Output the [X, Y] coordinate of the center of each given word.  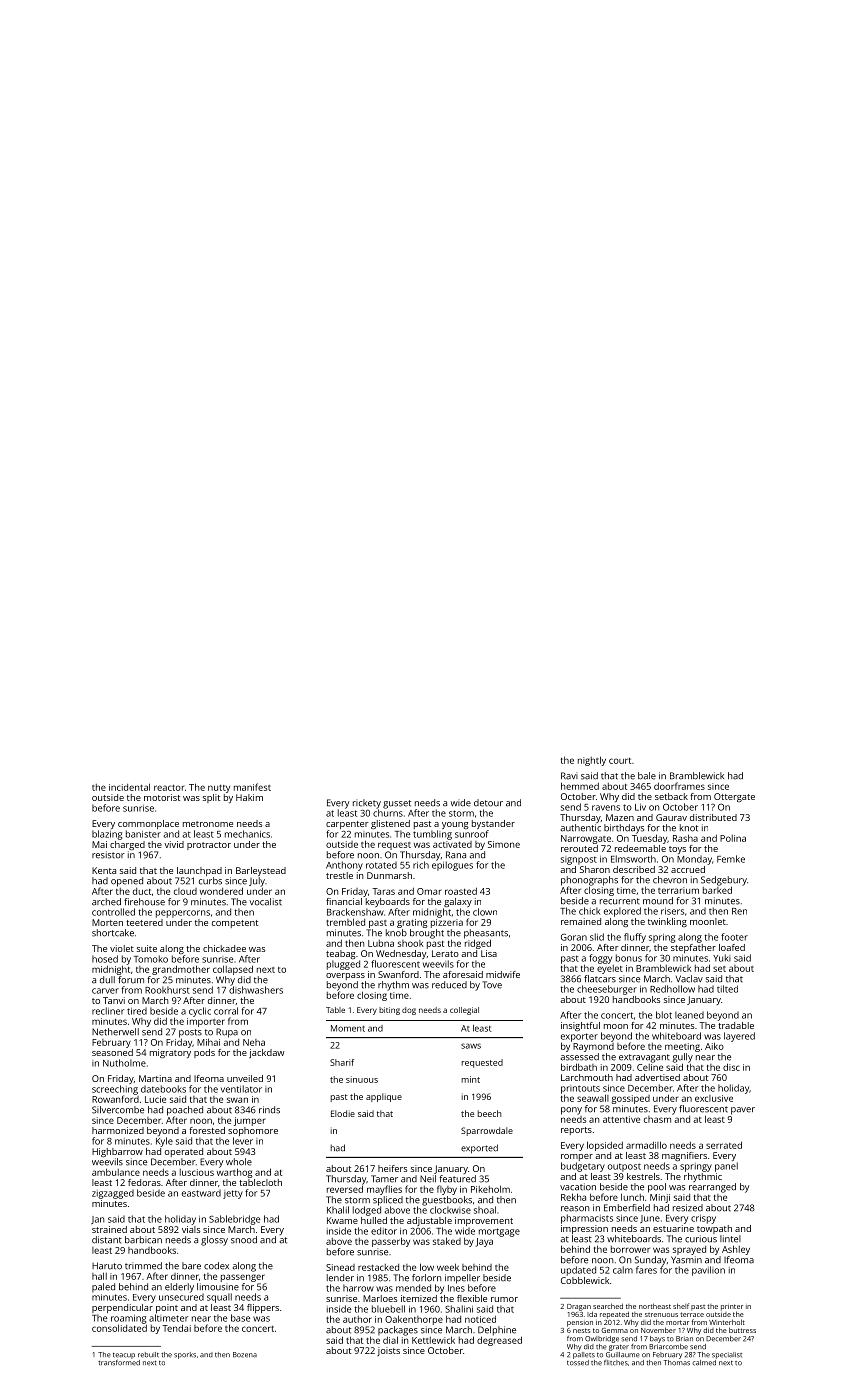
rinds [269, 1110]
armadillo [646, 1145]
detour [488, 803]
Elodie [343, 1113]
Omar [429, 891]
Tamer [384, 1179]
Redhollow [672, 989]
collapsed [233, 970]
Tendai [176, 1328]
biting [389, 1011]
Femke [731, 859]
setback [671, 796]
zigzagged [113, 1194]
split [211, 798]
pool [657, 1188]
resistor [108, 855]
